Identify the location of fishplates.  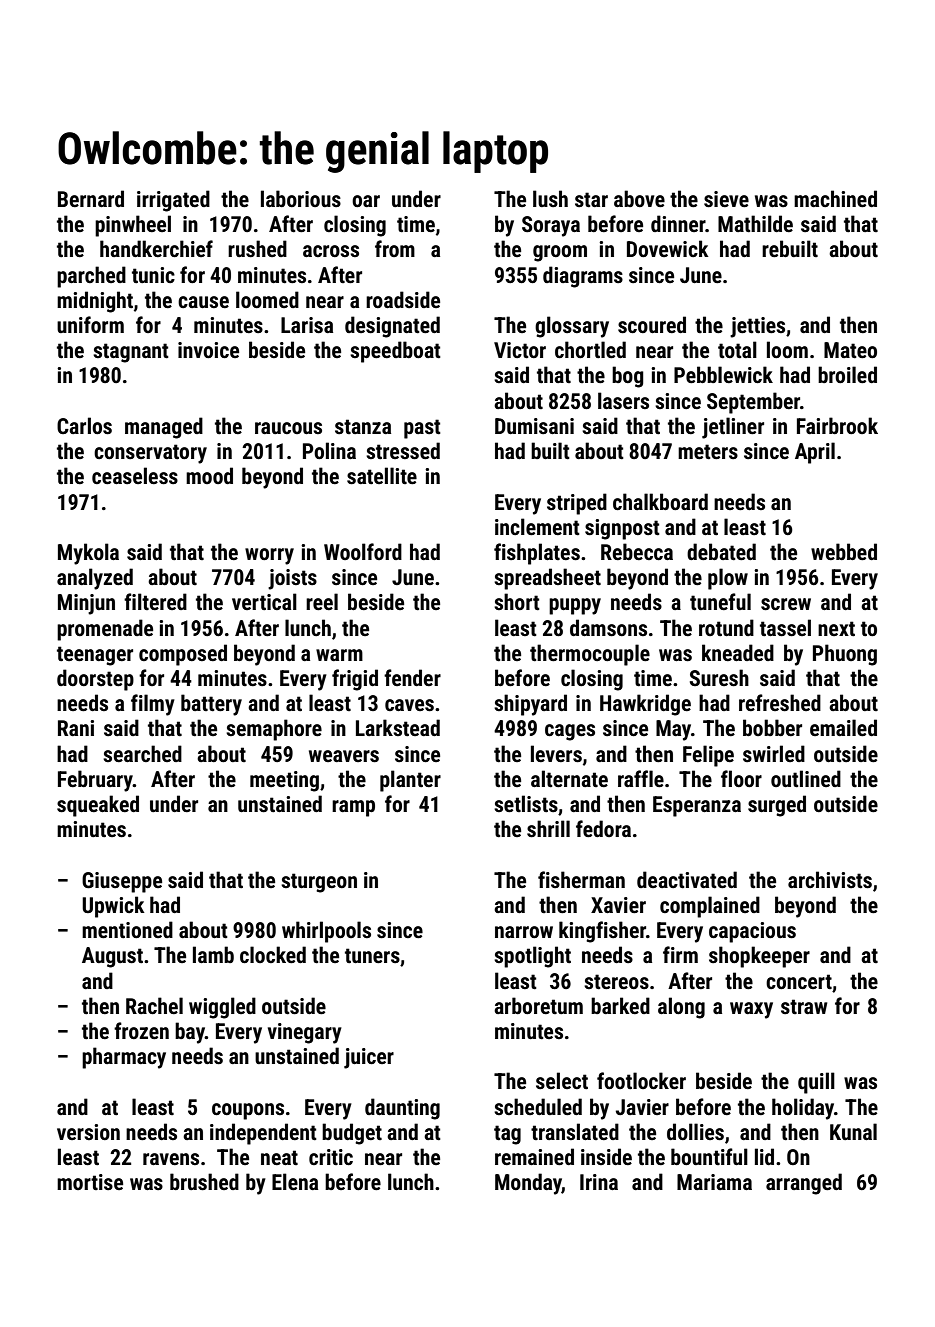
(537, 554).
